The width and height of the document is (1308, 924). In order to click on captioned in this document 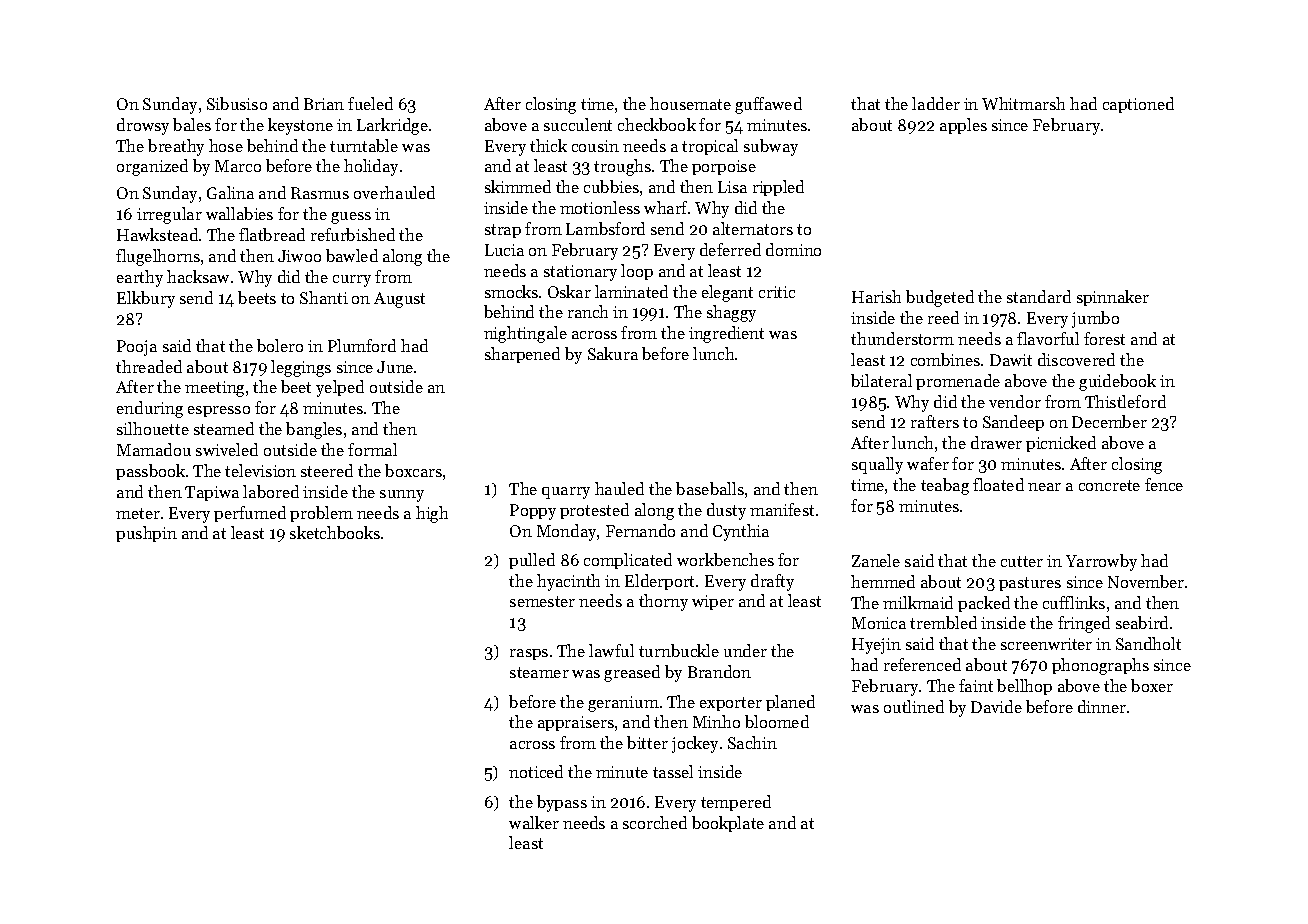, I will do `click(1138, 105)`.
